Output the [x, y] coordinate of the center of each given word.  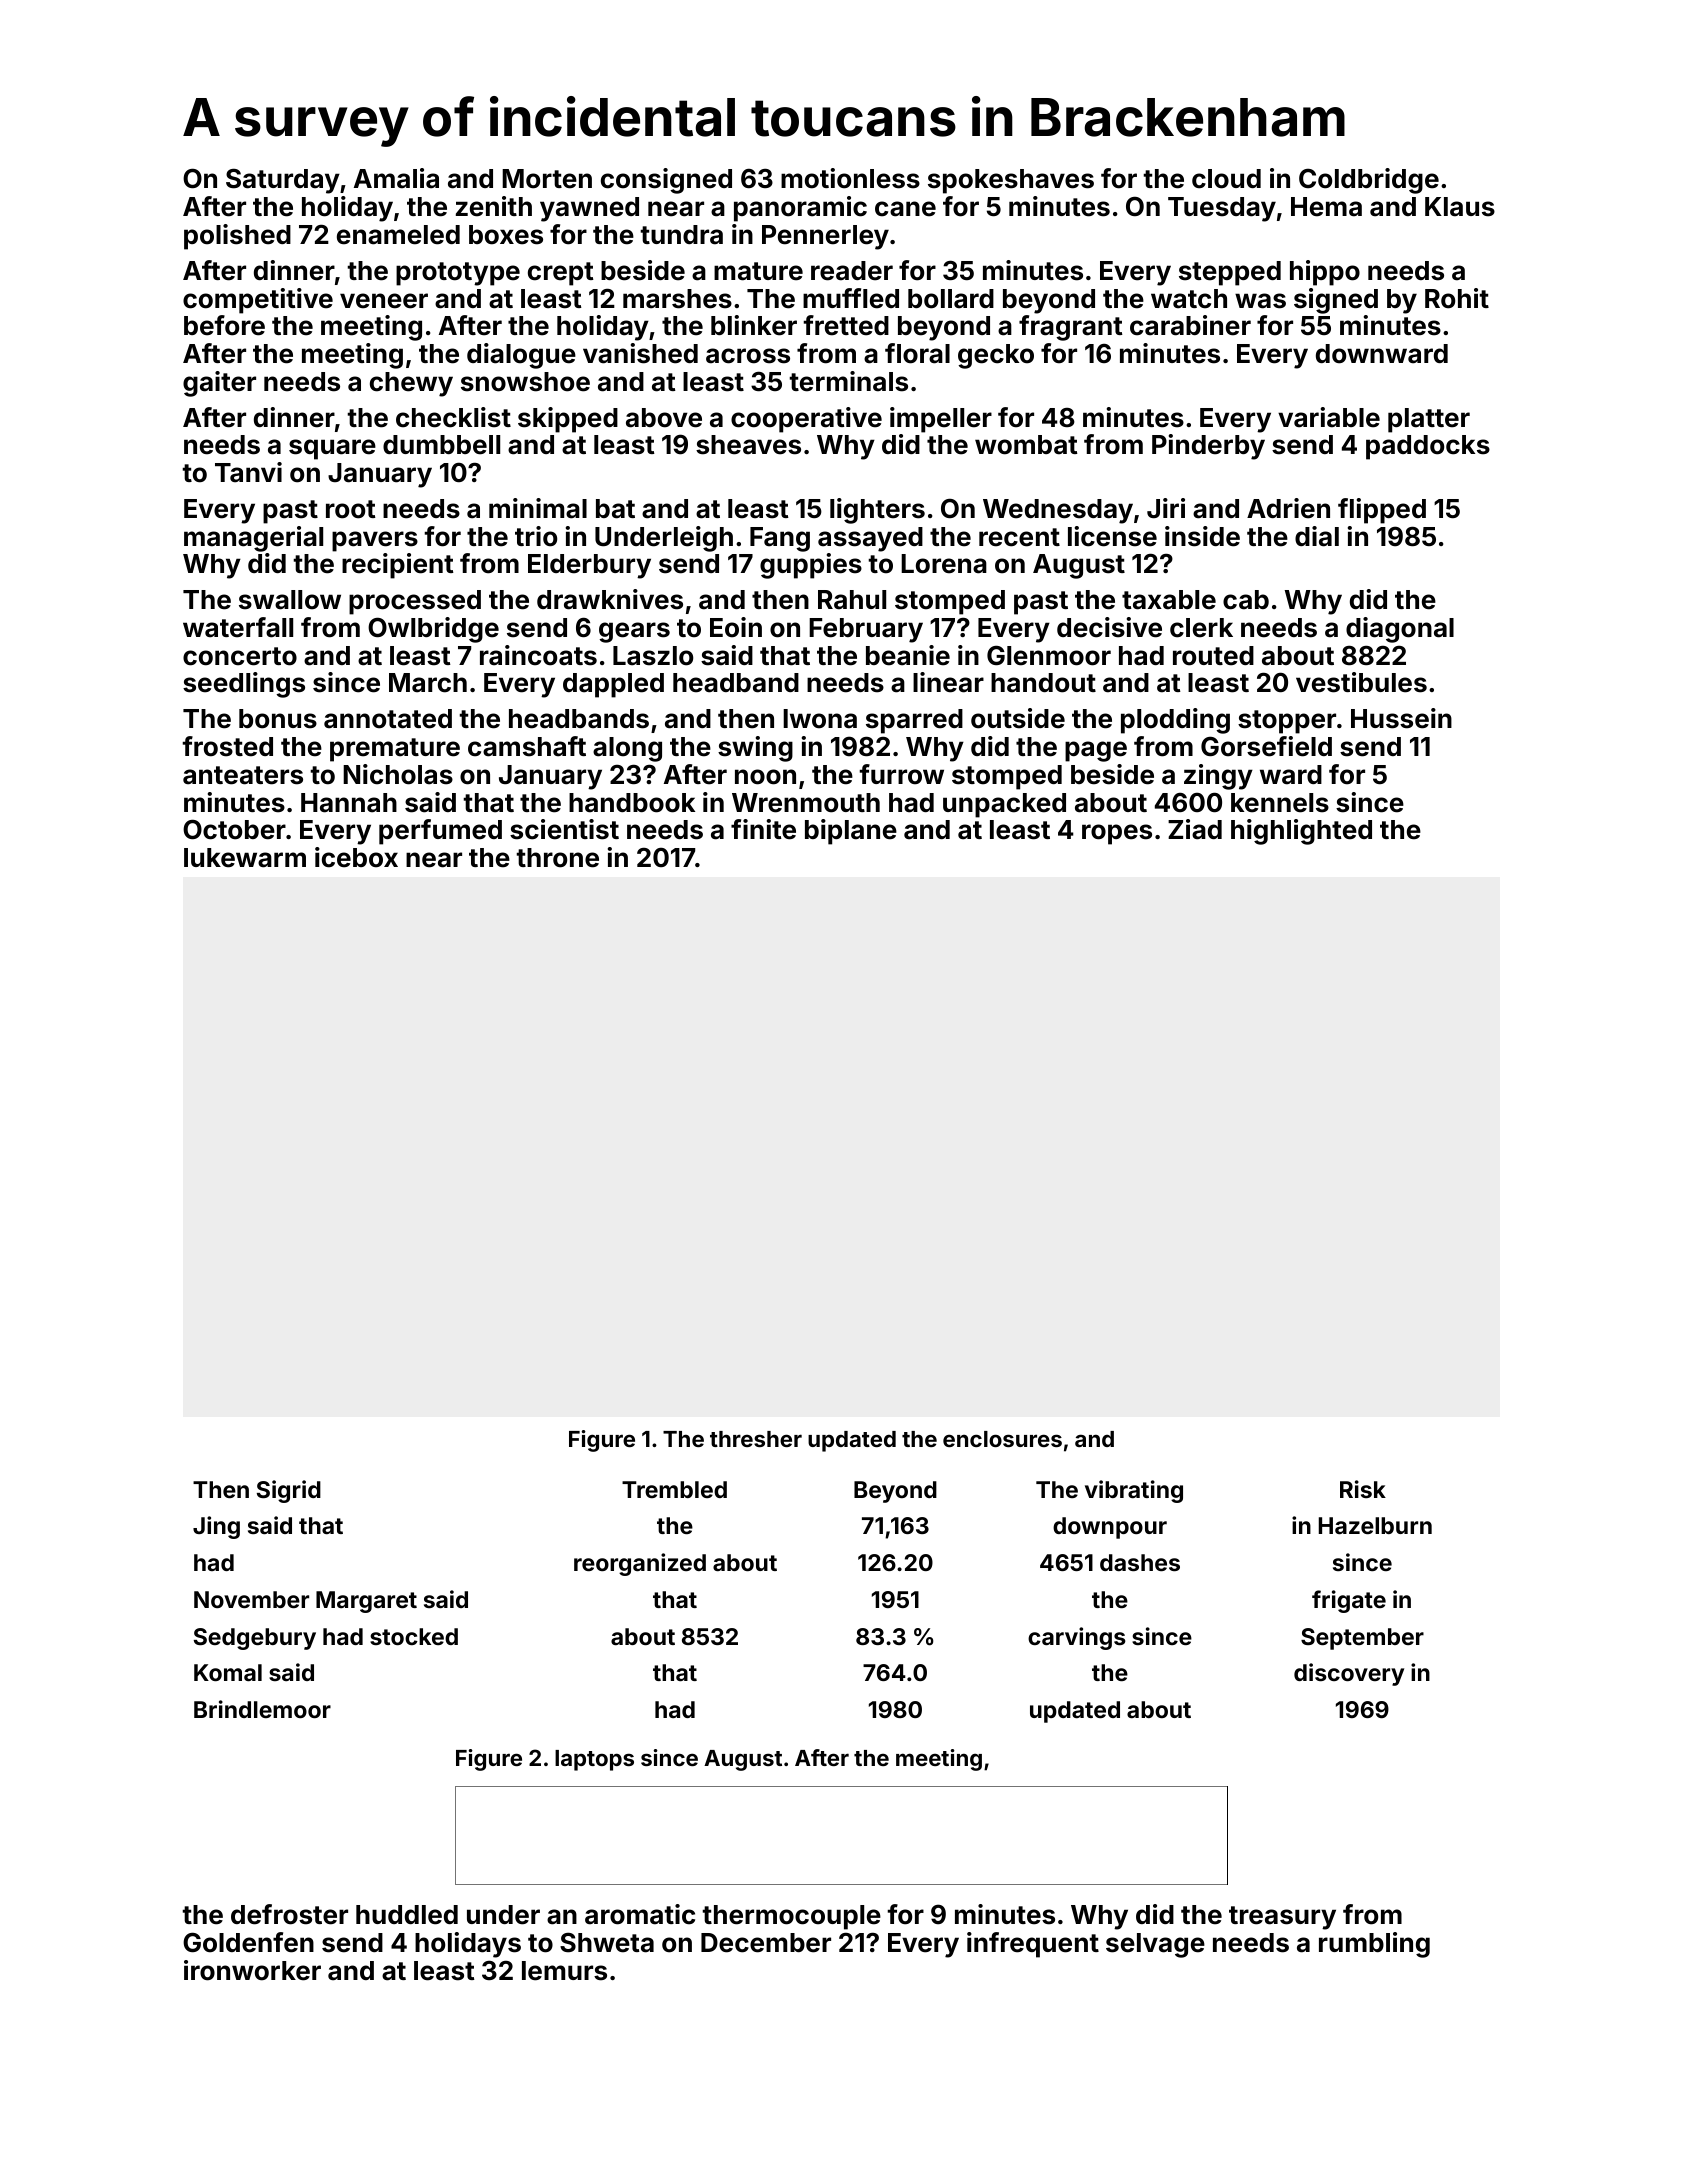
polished [237, 237]
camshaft [527, 746]
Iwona [820, 719]
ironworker [252, 1970]
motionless [850, 178]
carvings [1077, 1638]
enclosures [1002, 1439]
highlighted [1301, 832]
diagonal [1400, 630]
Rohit [1457, 298]
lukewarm [245, 858]
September [1362, 1639]
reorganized [640, 1564]
